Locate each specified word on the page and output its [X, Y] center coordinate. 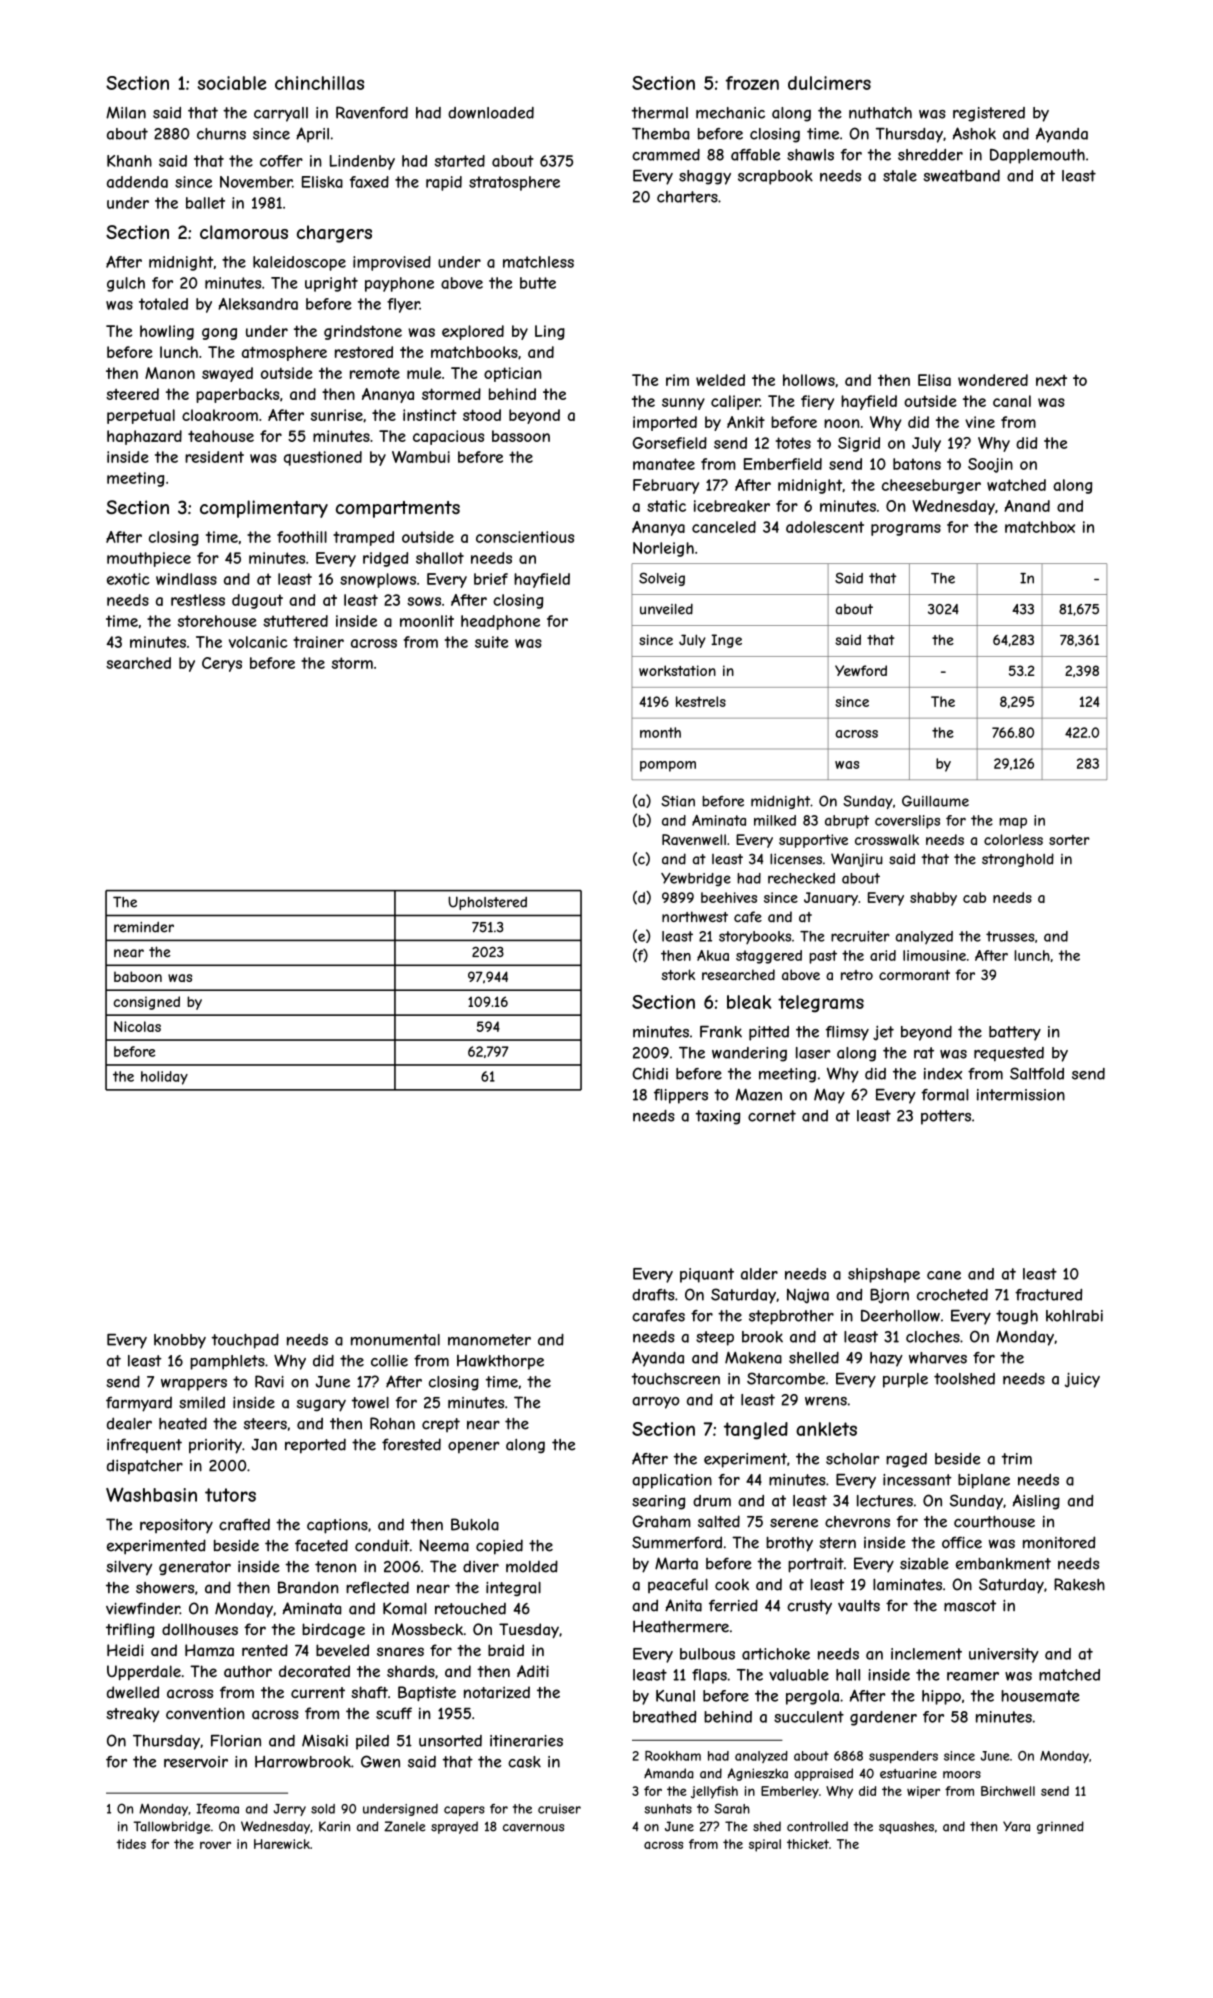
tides [131, 1844]
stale [900, 176]
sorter [1069, 840]
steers [265, 1424]
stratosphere [514, 183]
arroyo [656, 1403]
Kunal [675, 1696]
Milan [126, 112]
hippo [941, 1697]
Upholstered [487, 903]
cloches [933, 1337]
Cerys [222, 664]
